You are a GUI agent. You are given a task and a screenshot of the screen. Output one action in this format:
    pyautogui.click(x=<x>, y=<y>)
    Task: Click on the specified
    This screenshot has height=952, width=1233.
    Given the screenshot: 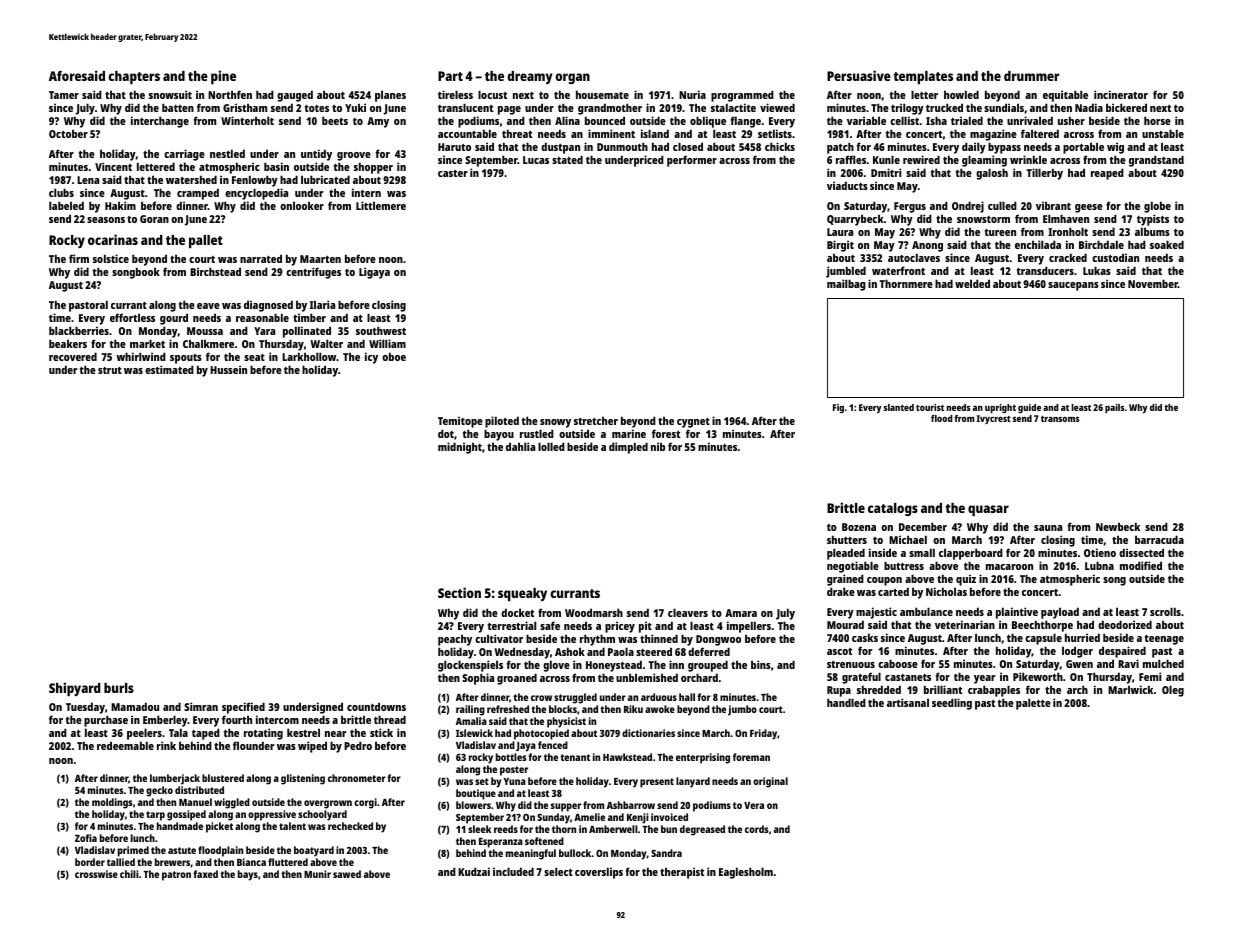 What is the action you would take?
    pyautogui.click(x=243, y=708)
